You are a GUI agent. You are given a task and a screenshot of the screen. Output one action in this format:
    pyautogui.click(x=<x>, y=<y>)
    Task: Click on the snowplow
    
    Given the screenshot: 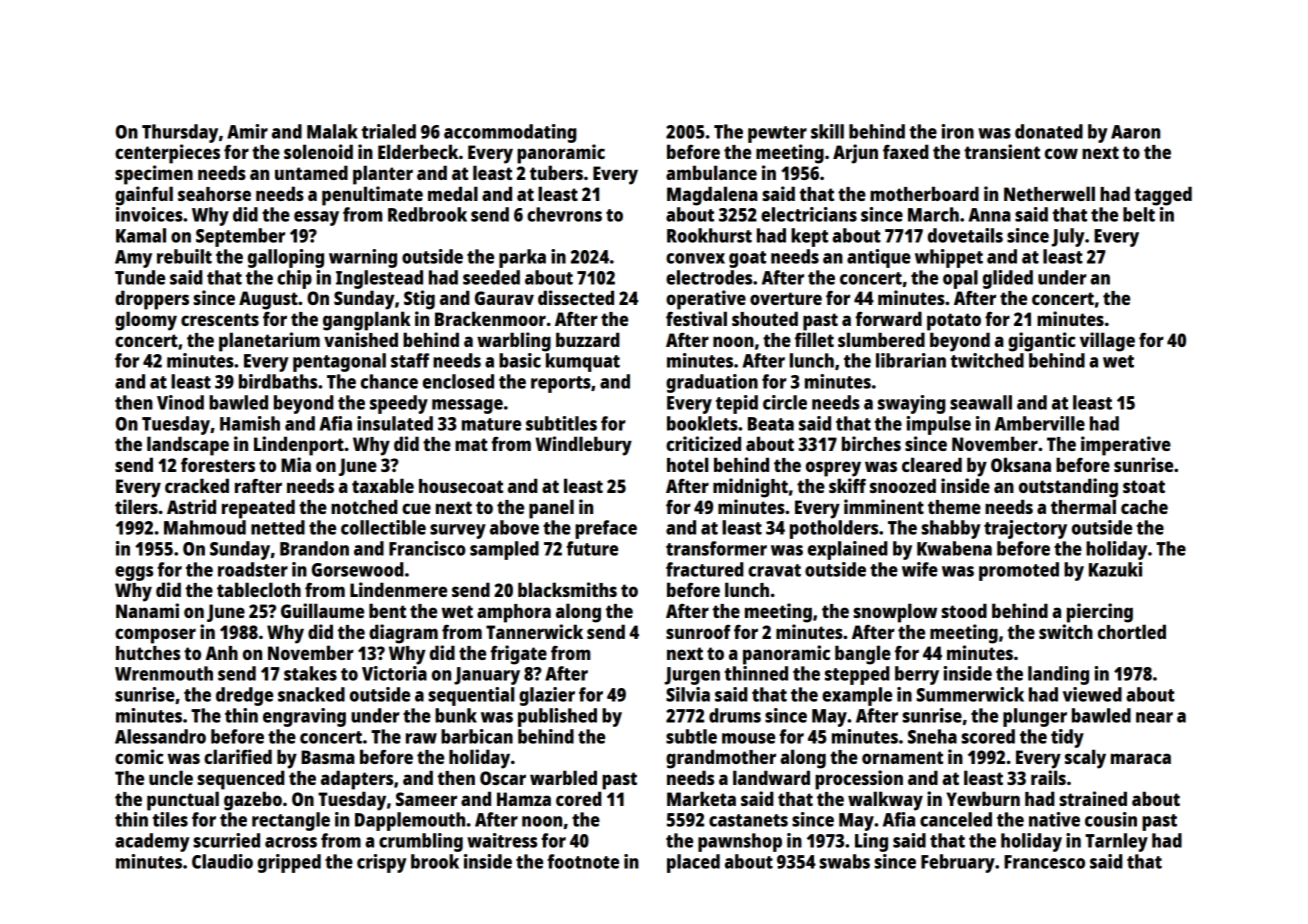 What is the action you would take?
    pyautogui.click(x=895, y=613)
